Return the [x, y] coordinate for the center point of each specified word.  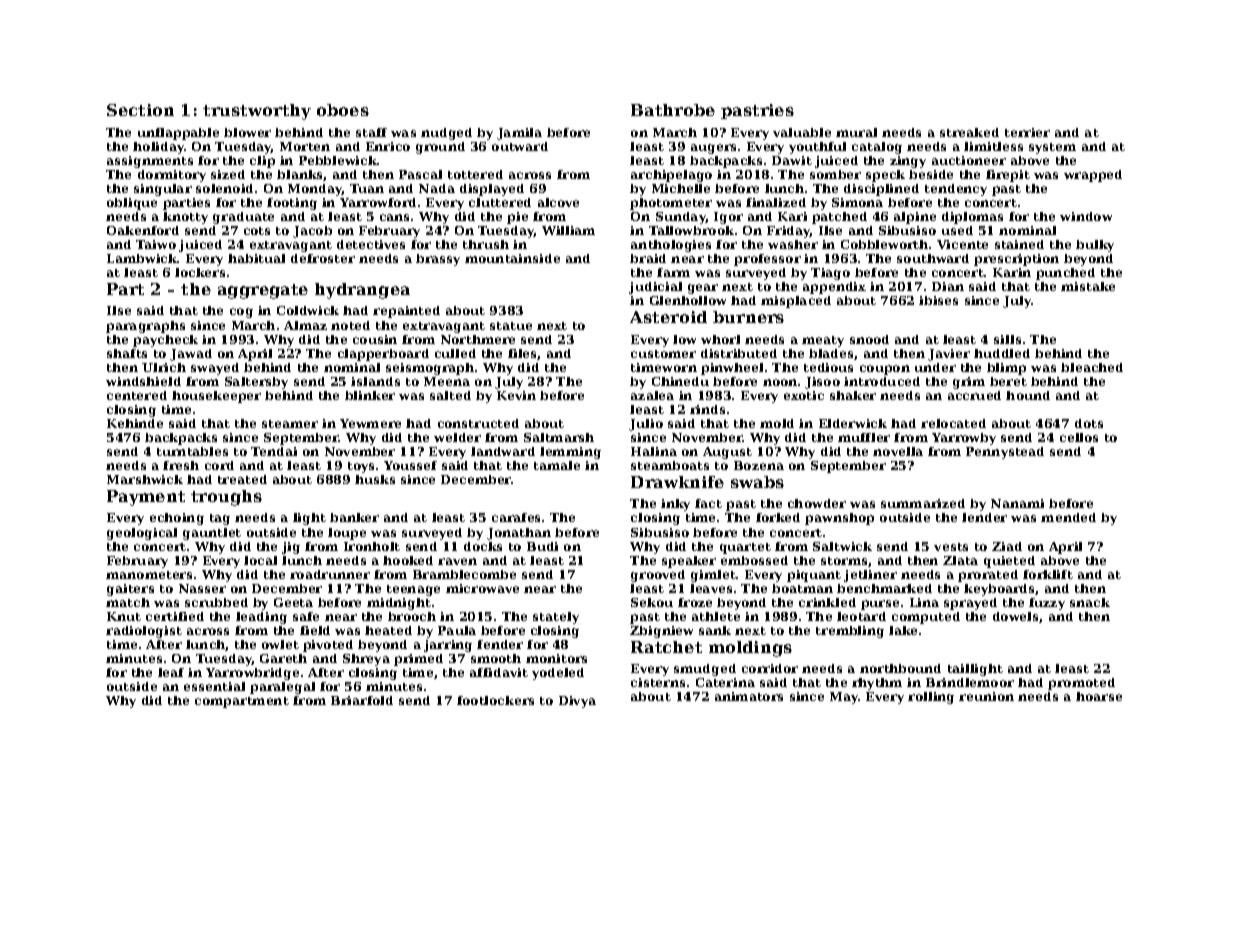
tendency [956, 190]
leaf [171, 672]
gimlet [713, 576]
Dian [948, 286]
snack [1090, 602]
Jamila [519, 134]
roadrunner [330, 574]
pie [517, 218]
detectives [371, 244]
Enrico [388, 146]
